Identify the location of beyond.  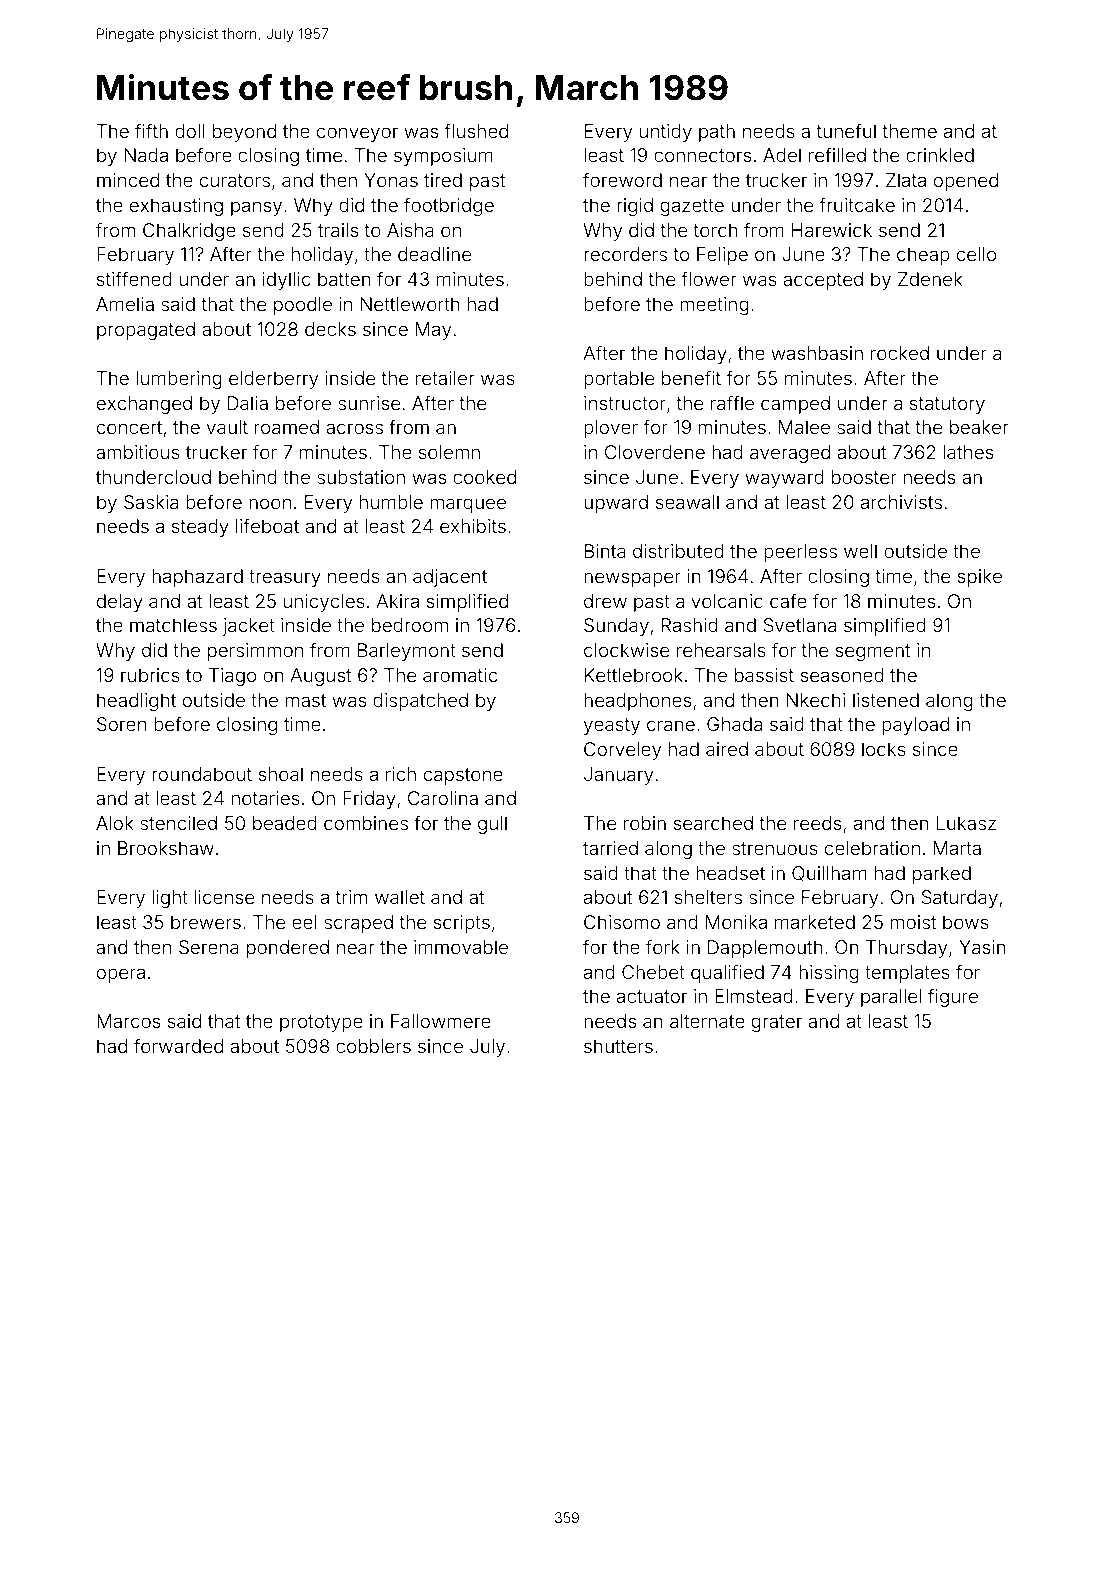
(244, 133).
